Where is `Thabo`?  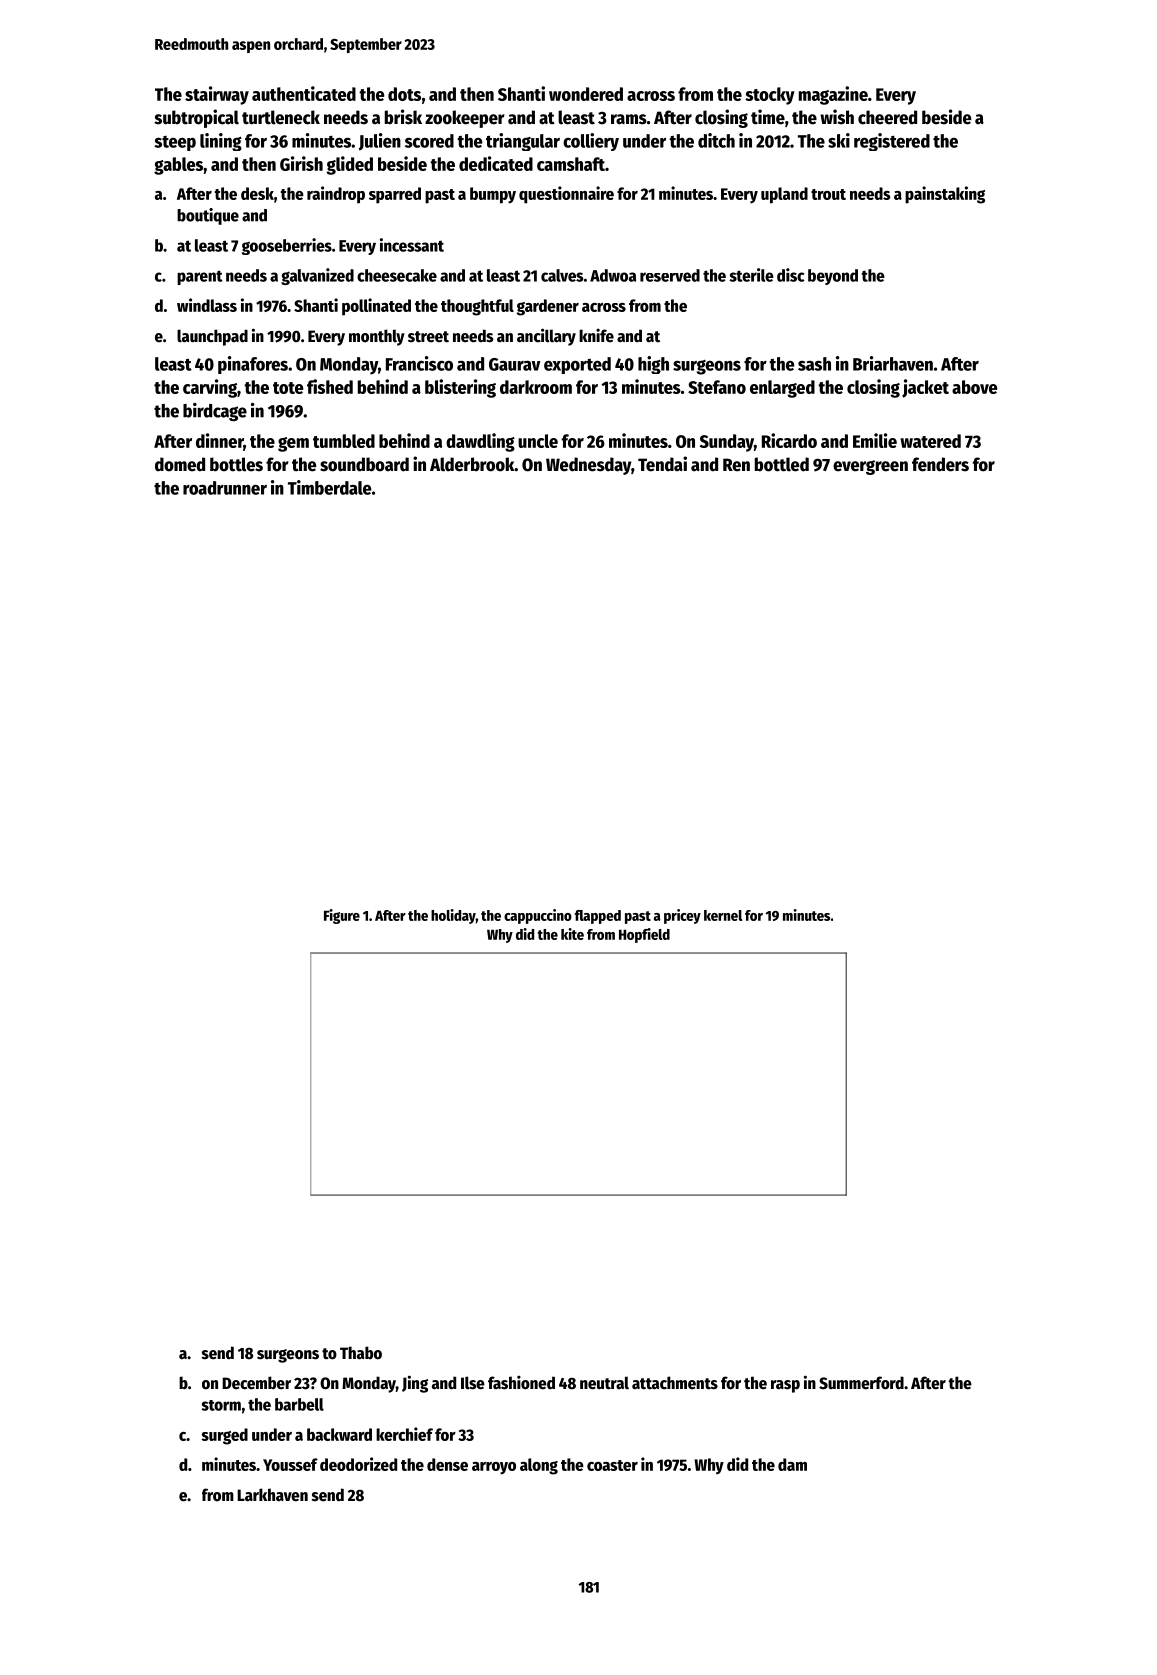
Thabo is located at coordinates (361, 1353).
